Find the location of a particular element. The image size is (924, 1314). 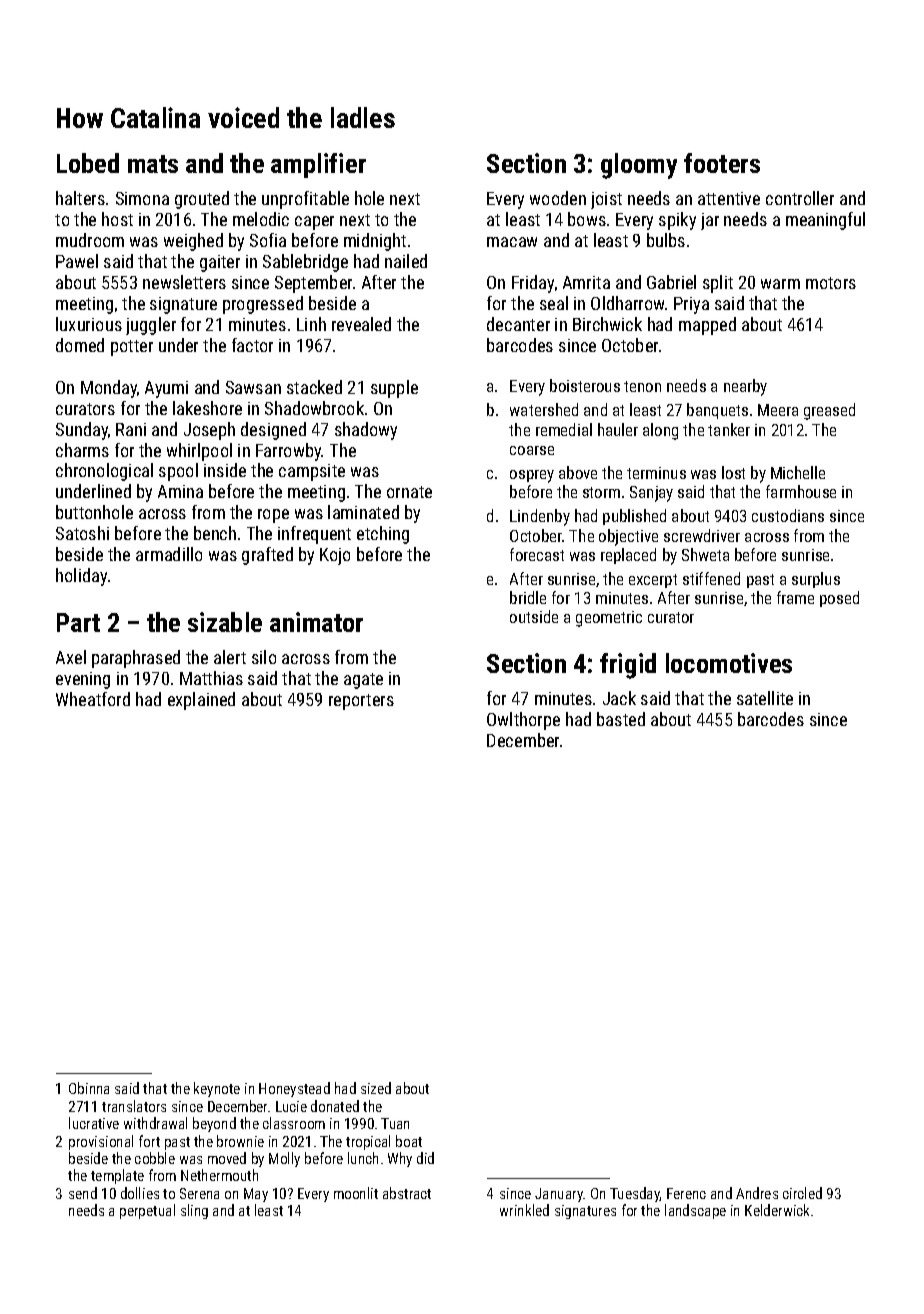

Obinna is located at coordinates (89, 1088).
